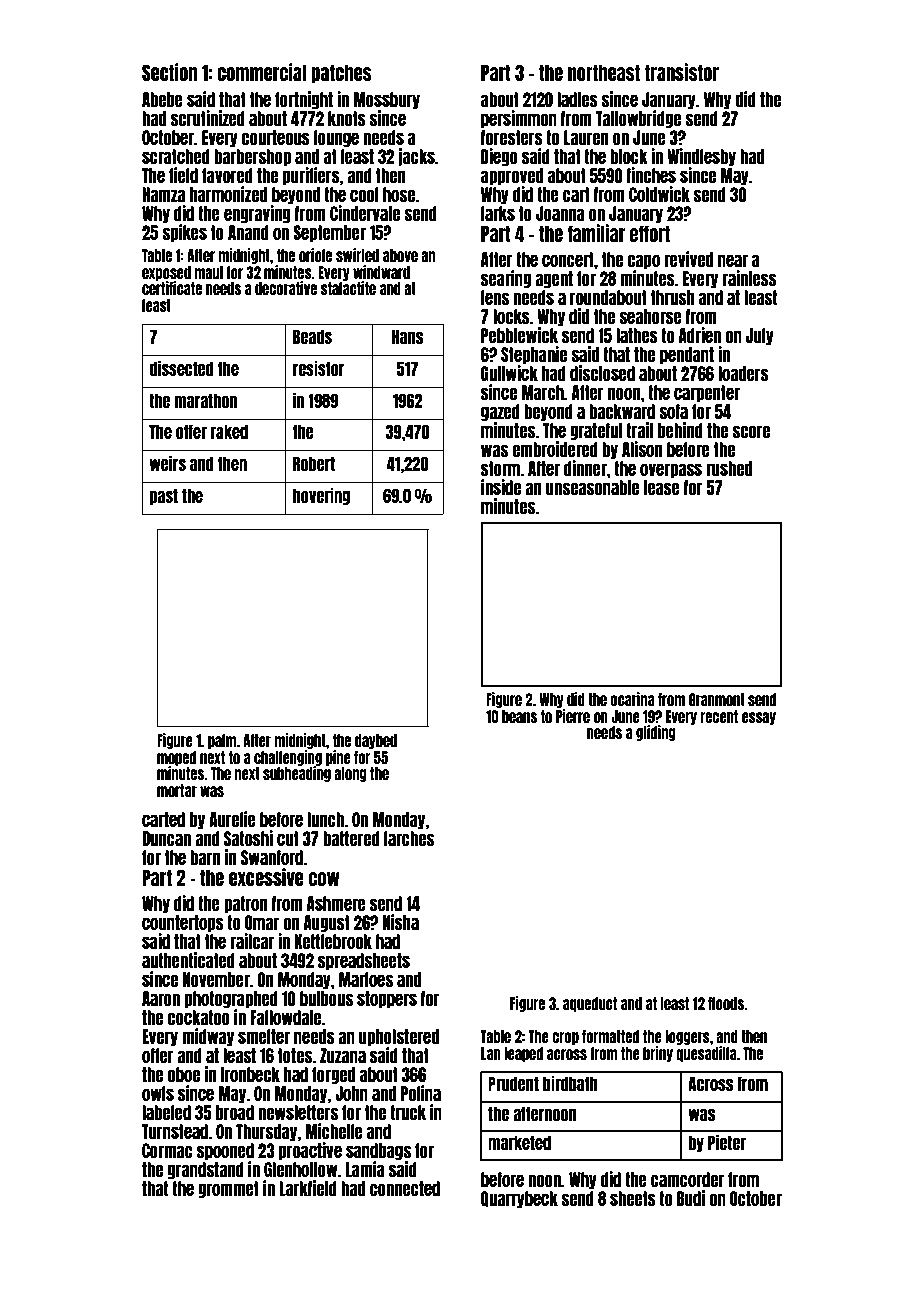 The image size is (924, 1314). Describe the element at coordinates (314, 463) in the page. I see `Robert` at that location.
